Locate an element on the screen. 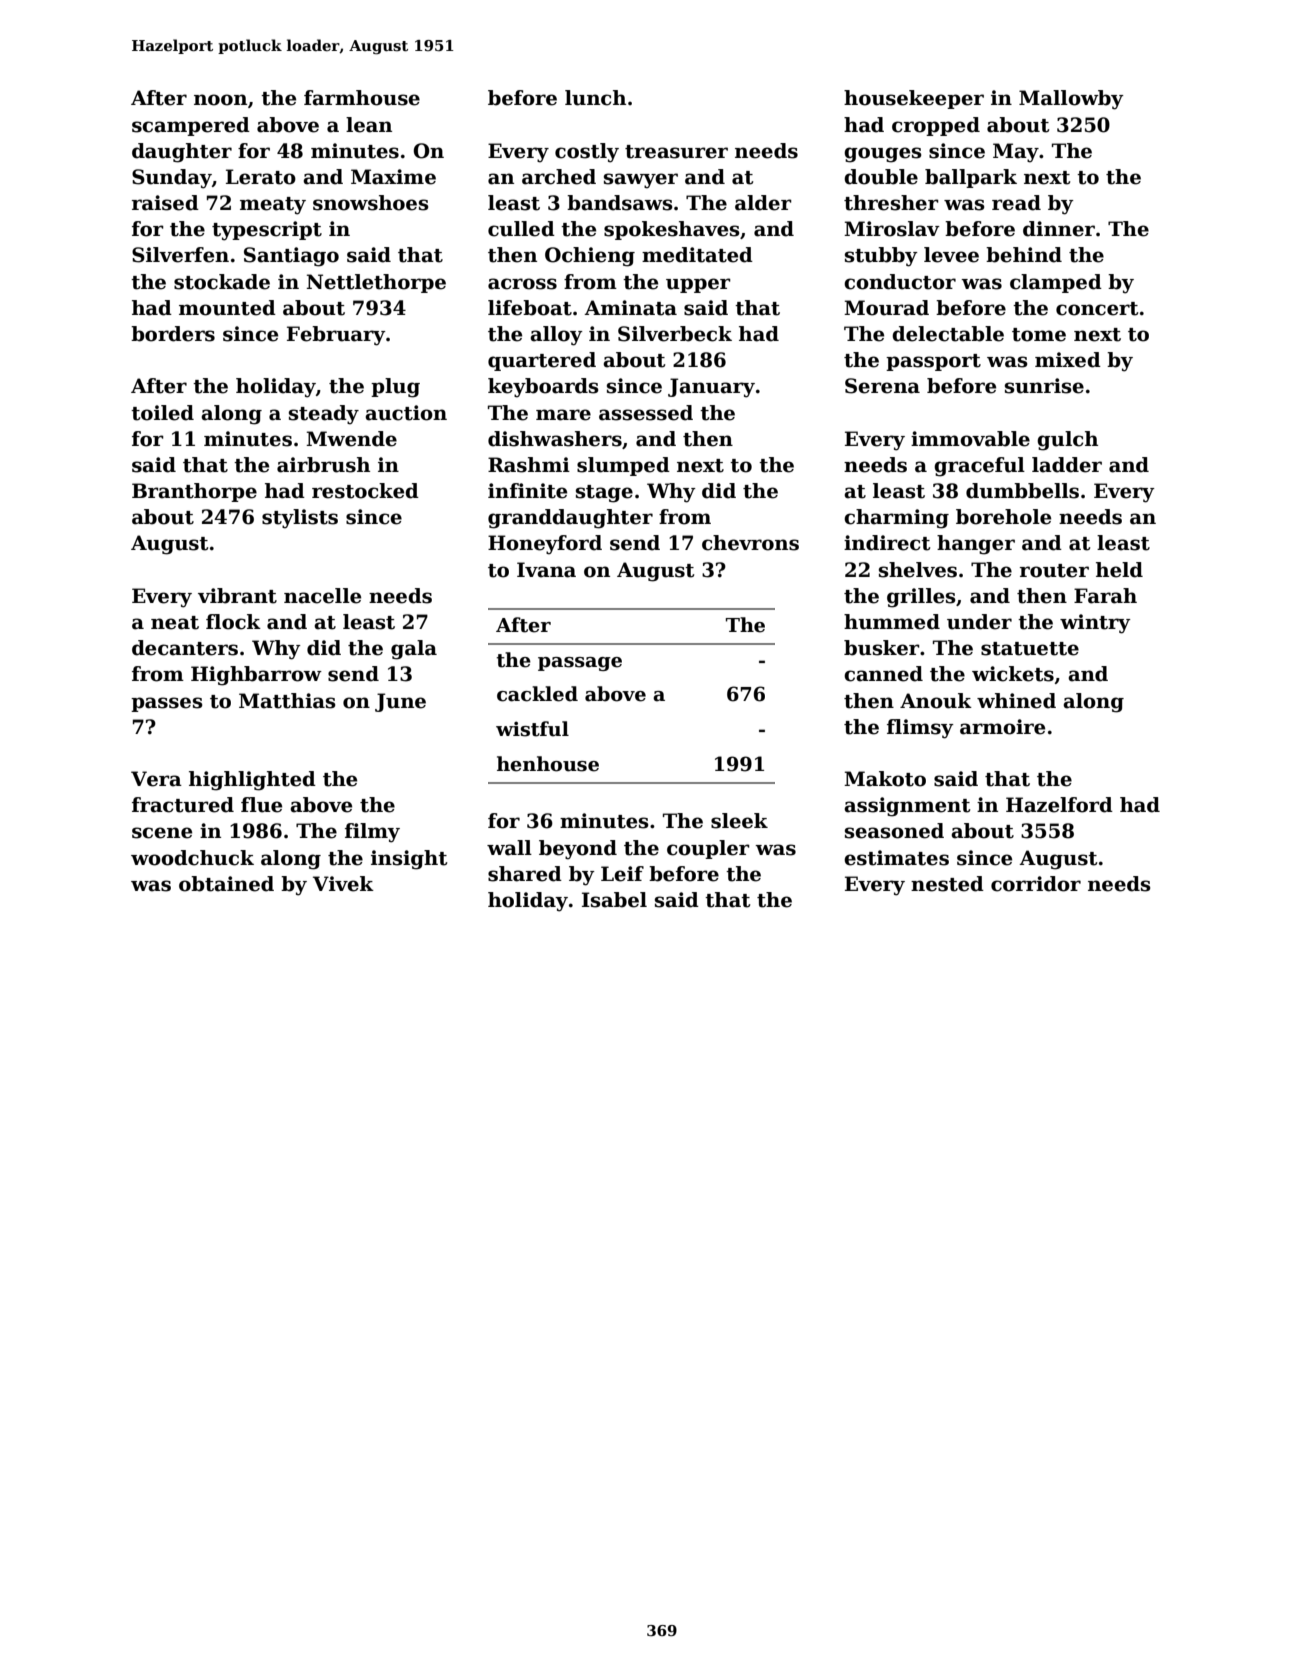  obtained is located at coordinates (226, 884).
